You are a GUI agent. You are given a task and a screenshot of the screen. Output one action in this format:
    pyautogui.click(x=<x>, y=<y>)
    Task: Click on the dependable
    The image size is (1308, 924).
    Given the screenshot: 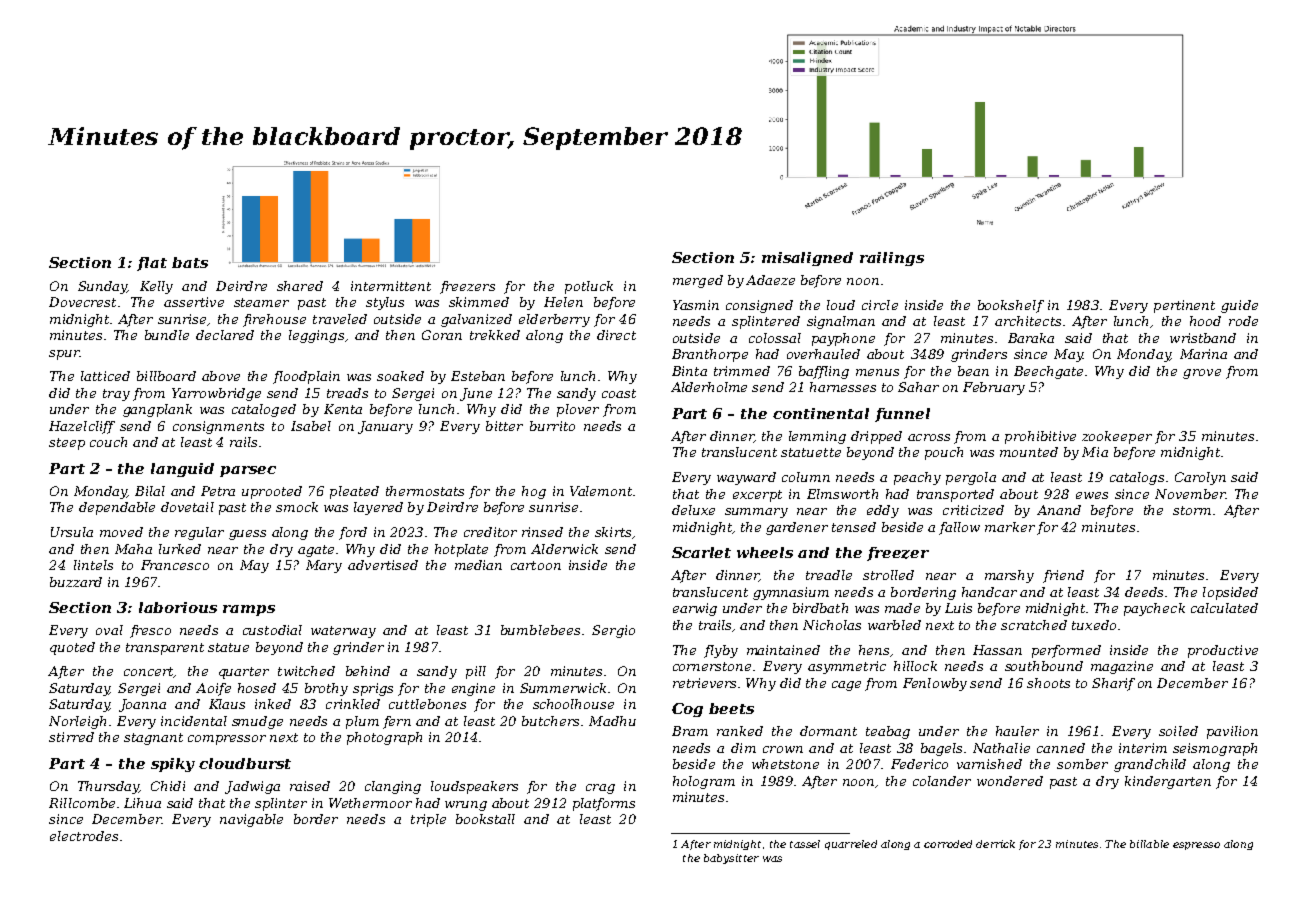 What is the action you would take?
    pyautogui.click(x=117, y=508)
